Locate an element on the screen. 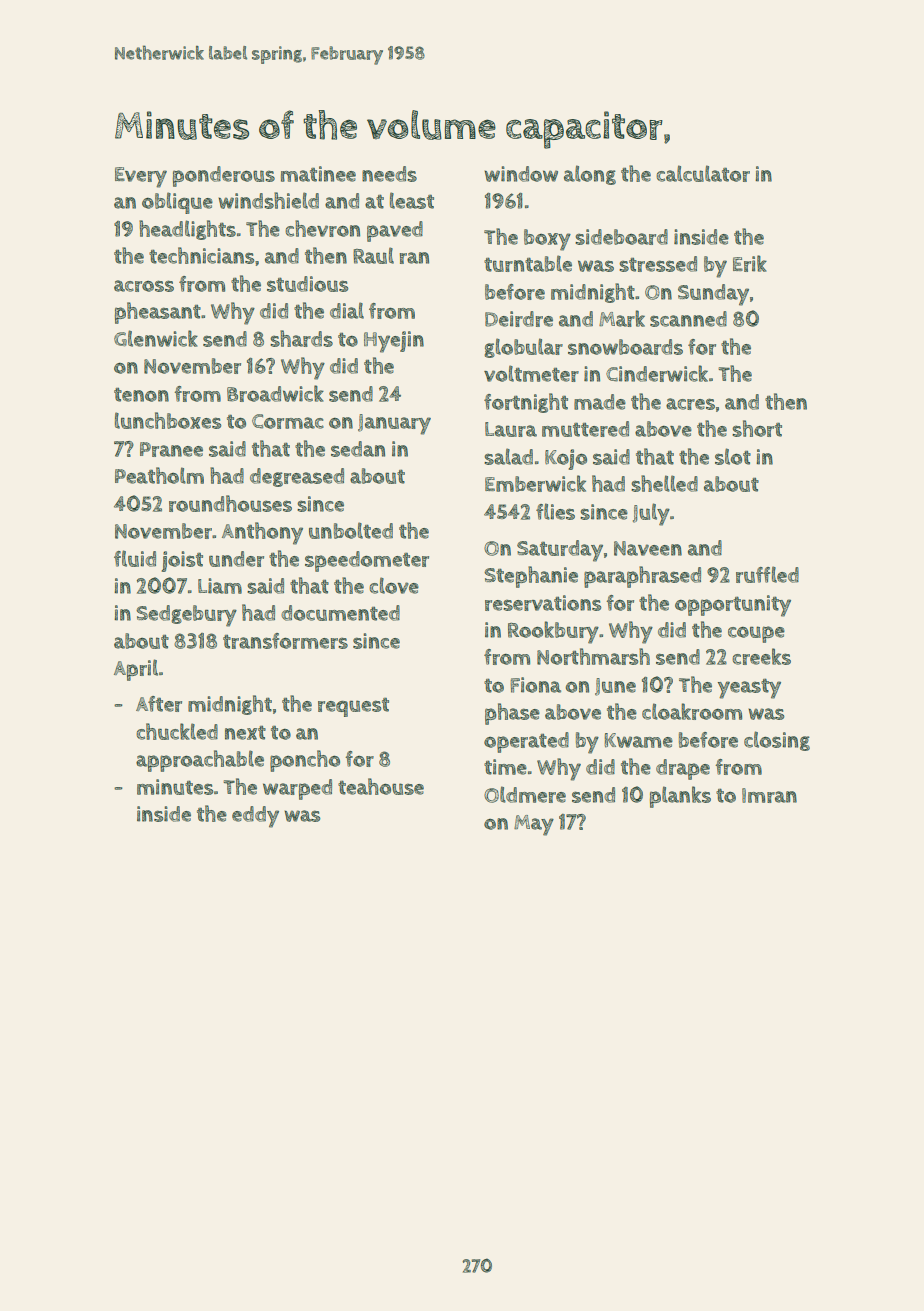 The width and height of the screenshot is (924, 1311). studious is located at coordinates (307, 284).
